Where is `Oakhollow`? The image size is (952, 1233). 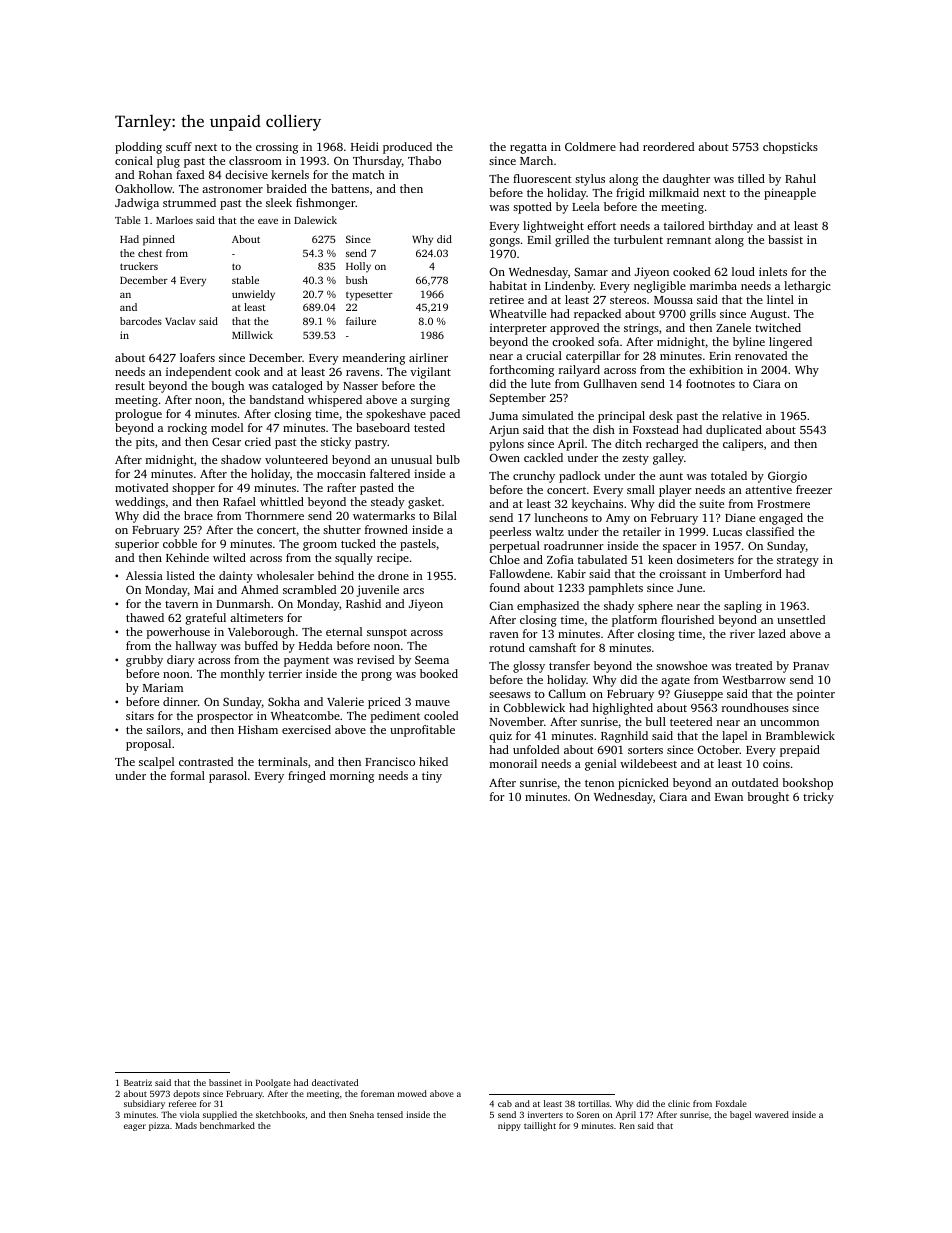
Oakhollow is located at coordinates (144, 188).
